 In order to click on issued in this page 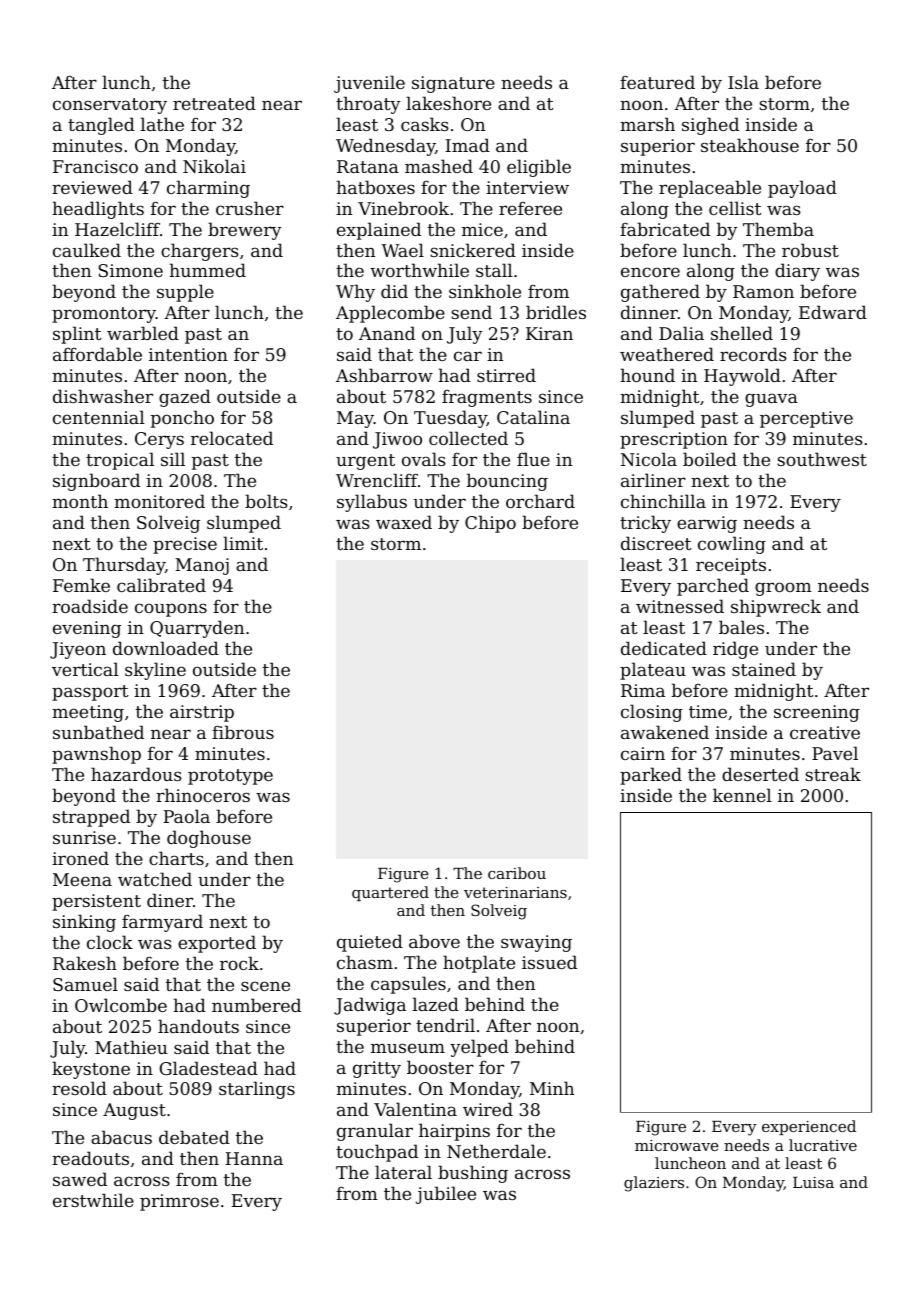, I will do `click(549, 962)`.
